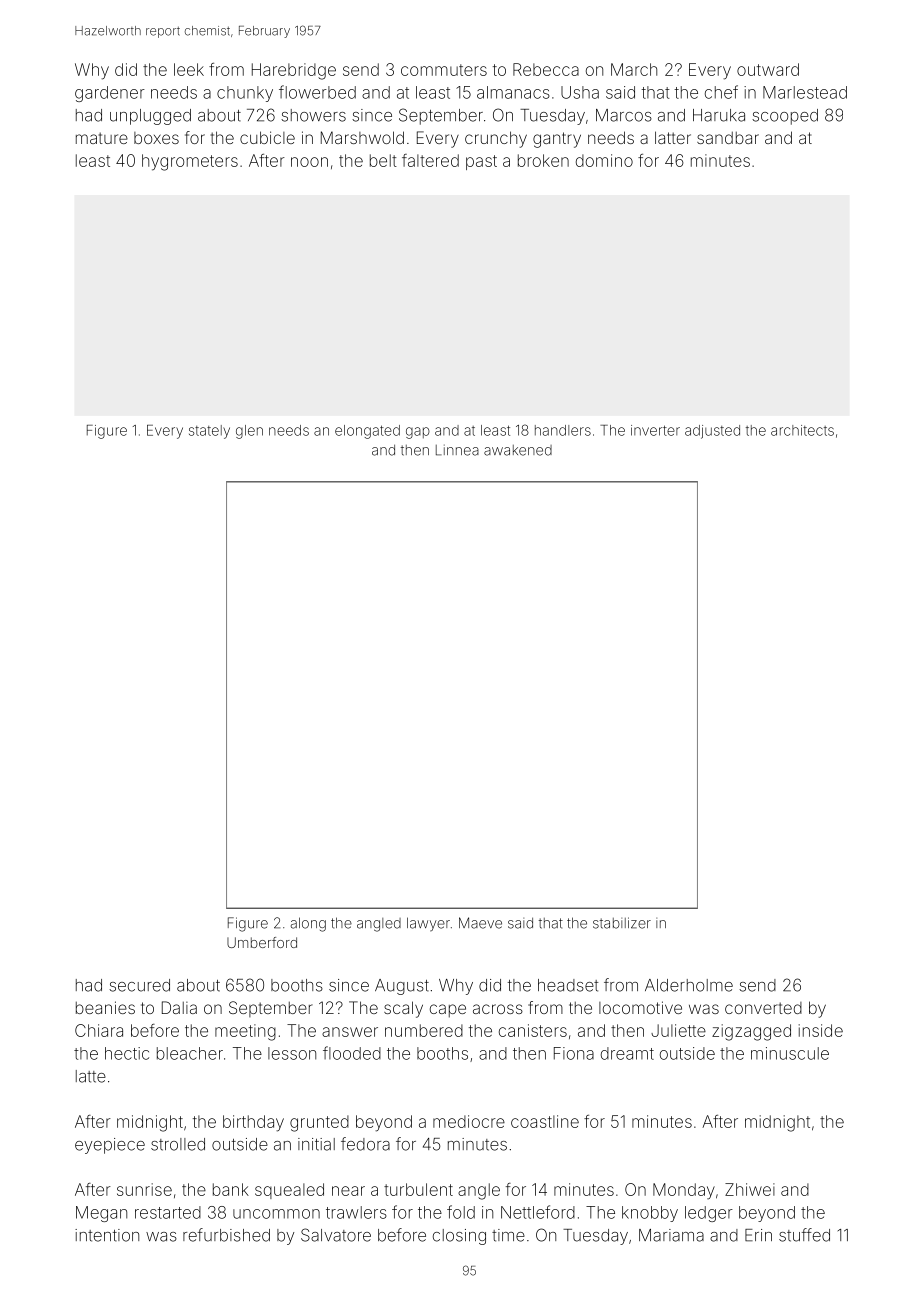 The height and width of the screenshot is (1308, 924). What do you see at coordinates (689, 985) in the screenshot?
I see `Alderholme` at bounding box center [689, 985].
